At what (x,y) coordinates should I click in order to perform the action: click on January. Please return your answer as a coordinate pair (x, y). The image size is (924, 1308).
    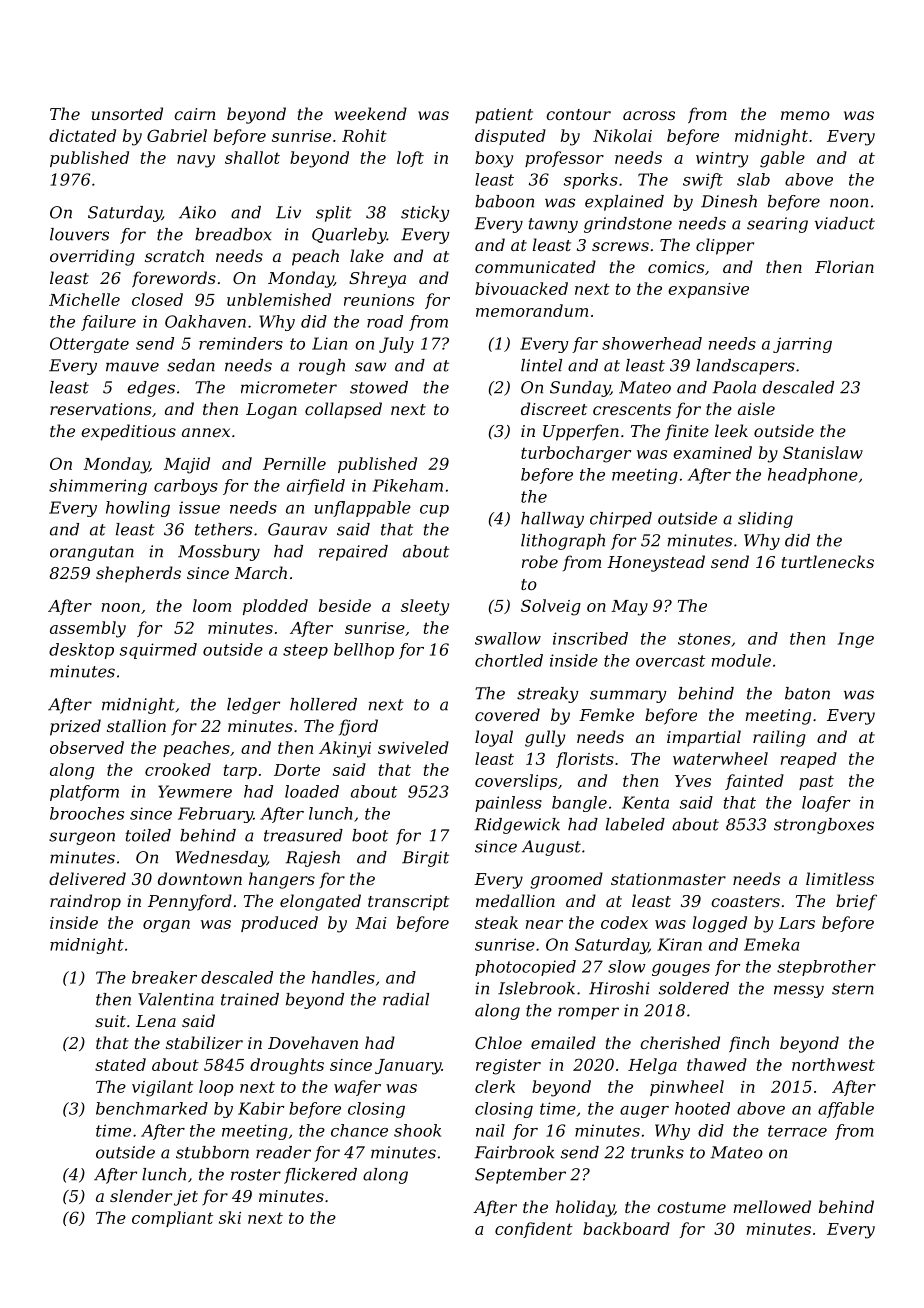
    Looking at the image, I should click on (408, 1067).
